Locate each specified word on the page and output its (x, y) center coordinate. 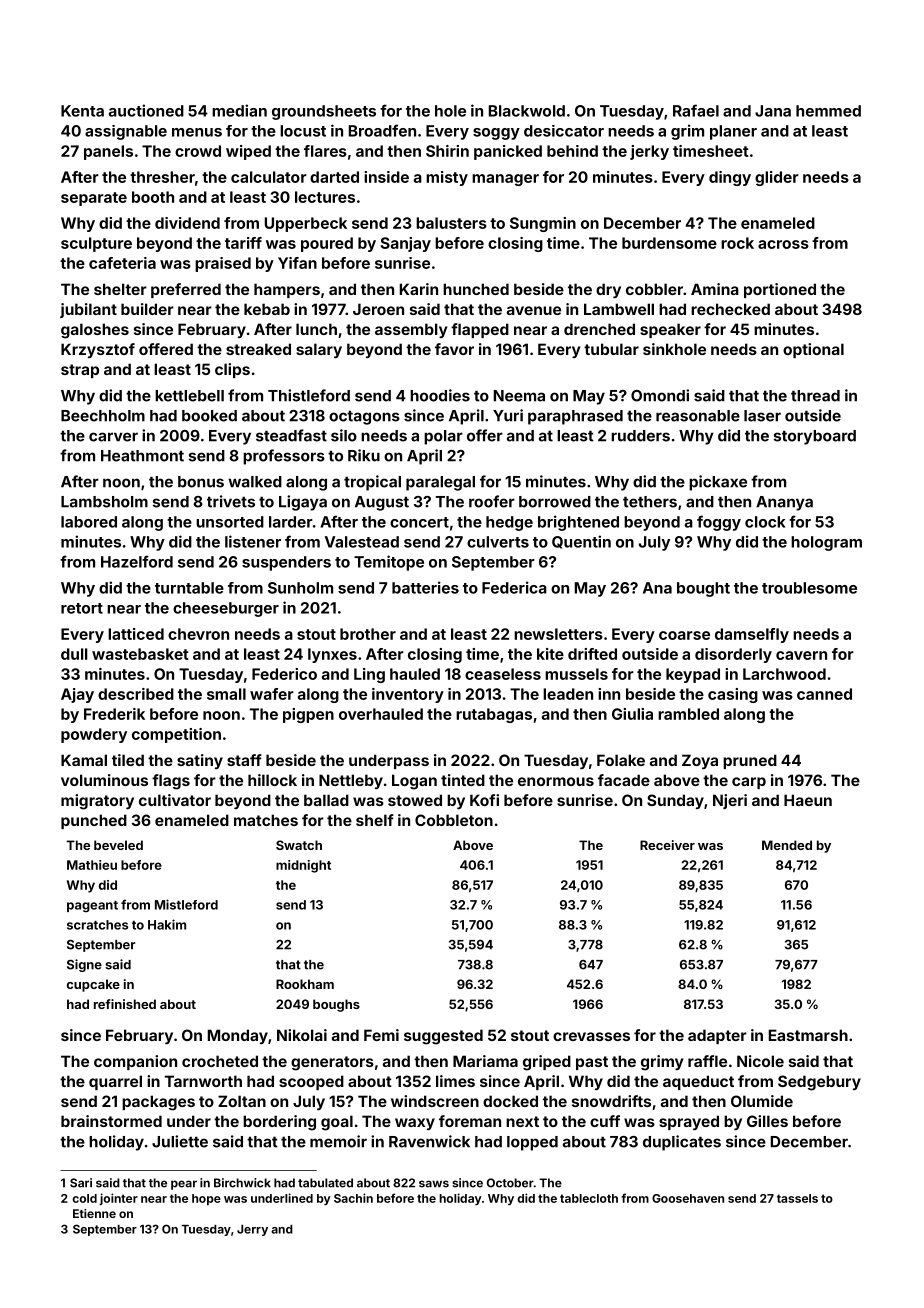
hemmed (828, 111)
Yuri (508, 415)
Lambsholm (104, 502)
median (239, 110)
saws (434, 1184)
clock (765, 522)
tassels (797, 1198)
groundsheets (324, 112)
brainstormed (111, 1121)
